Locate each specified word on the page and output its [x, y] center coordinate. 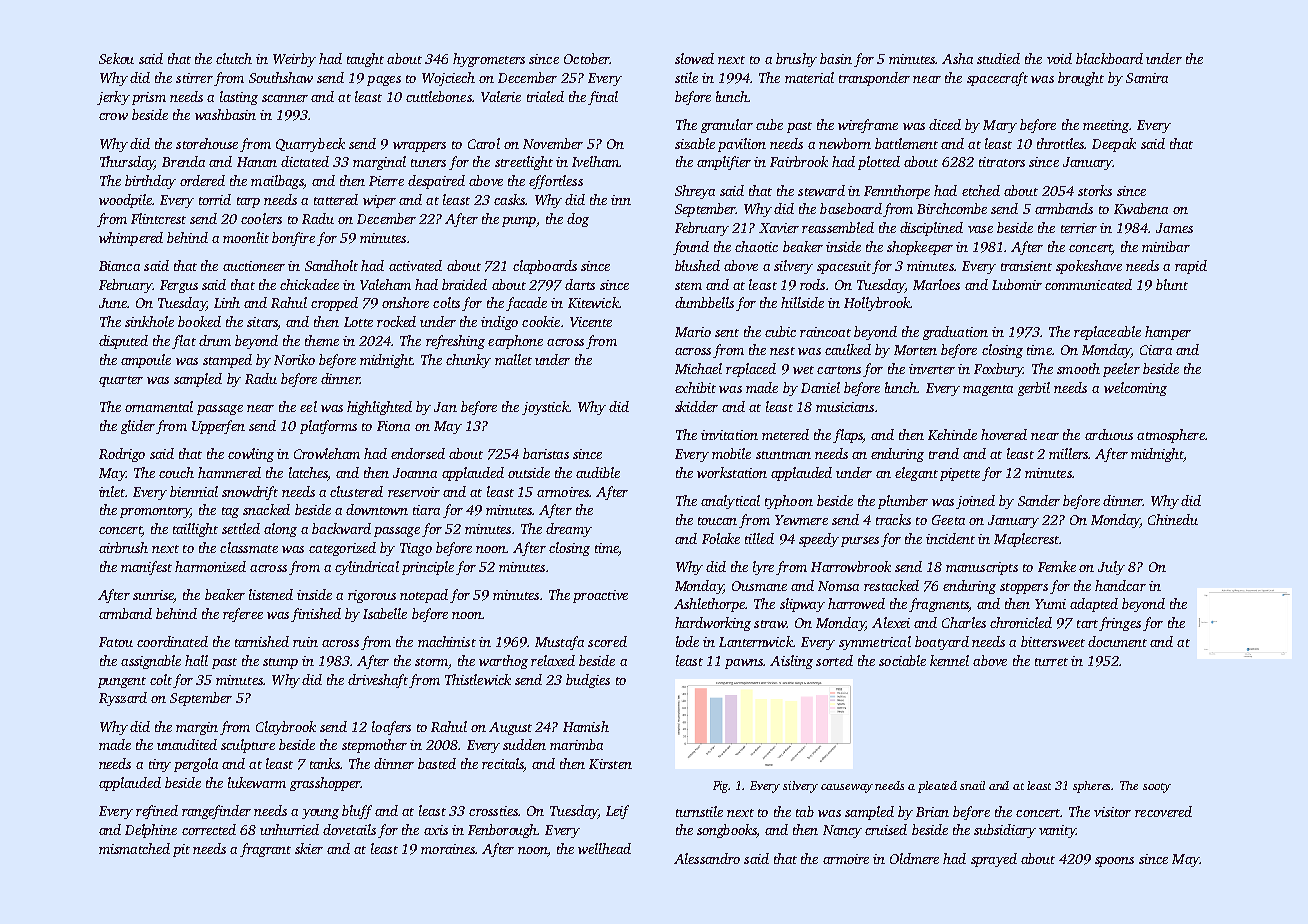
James [1174, 228]
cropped [334, 304]
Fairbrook [799, 161]
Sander [1039, 500]
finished [316, 615]
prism [149, 98]
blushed [697, 265]
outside [529, 472]
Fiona [393, 426]
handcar [1120, 585]
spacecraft [997, 79]
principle [428, 568]
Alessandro [707, 858]
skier [309, 848]
